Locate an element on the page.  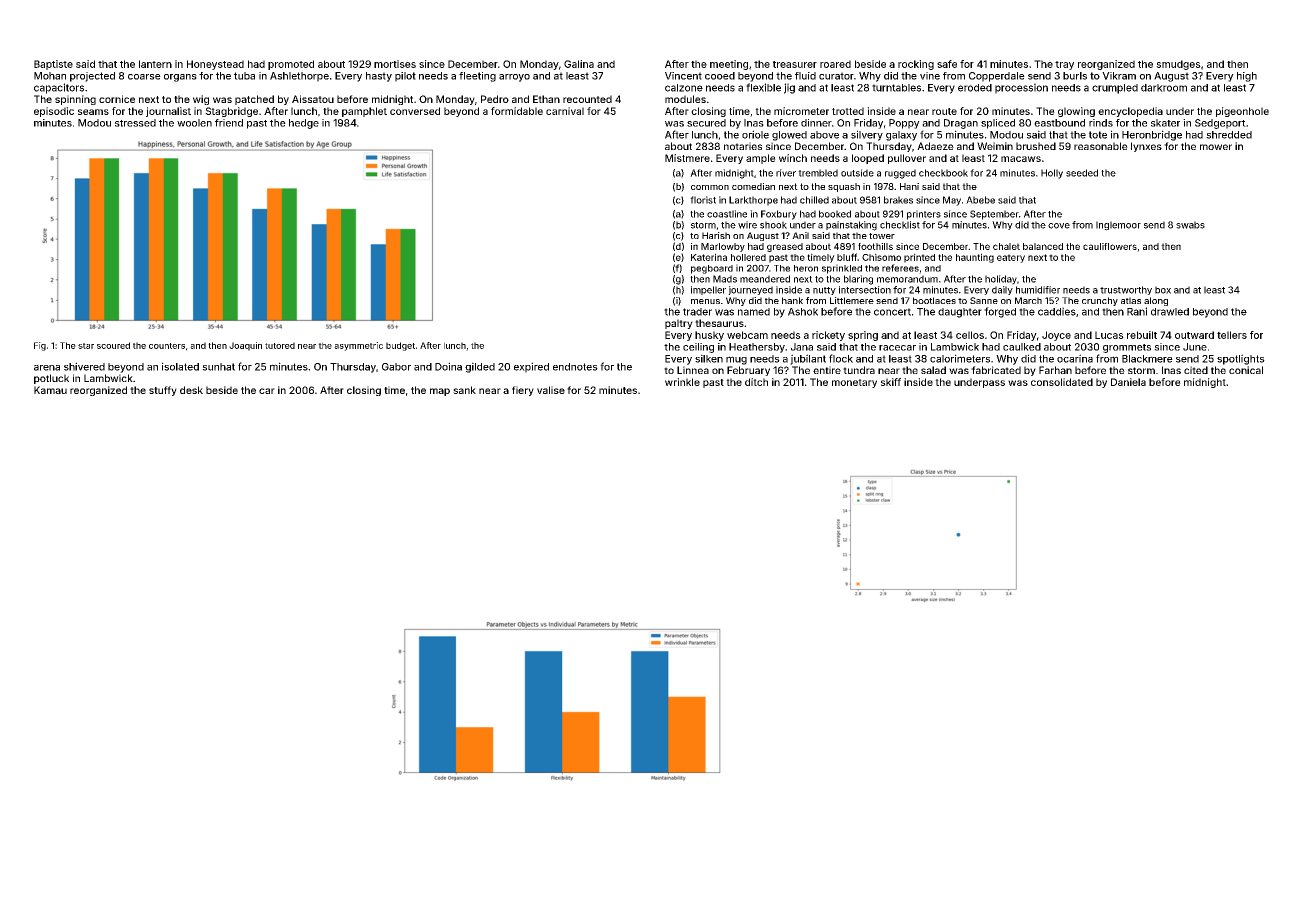
secured is located at coordinates (706, 123).
